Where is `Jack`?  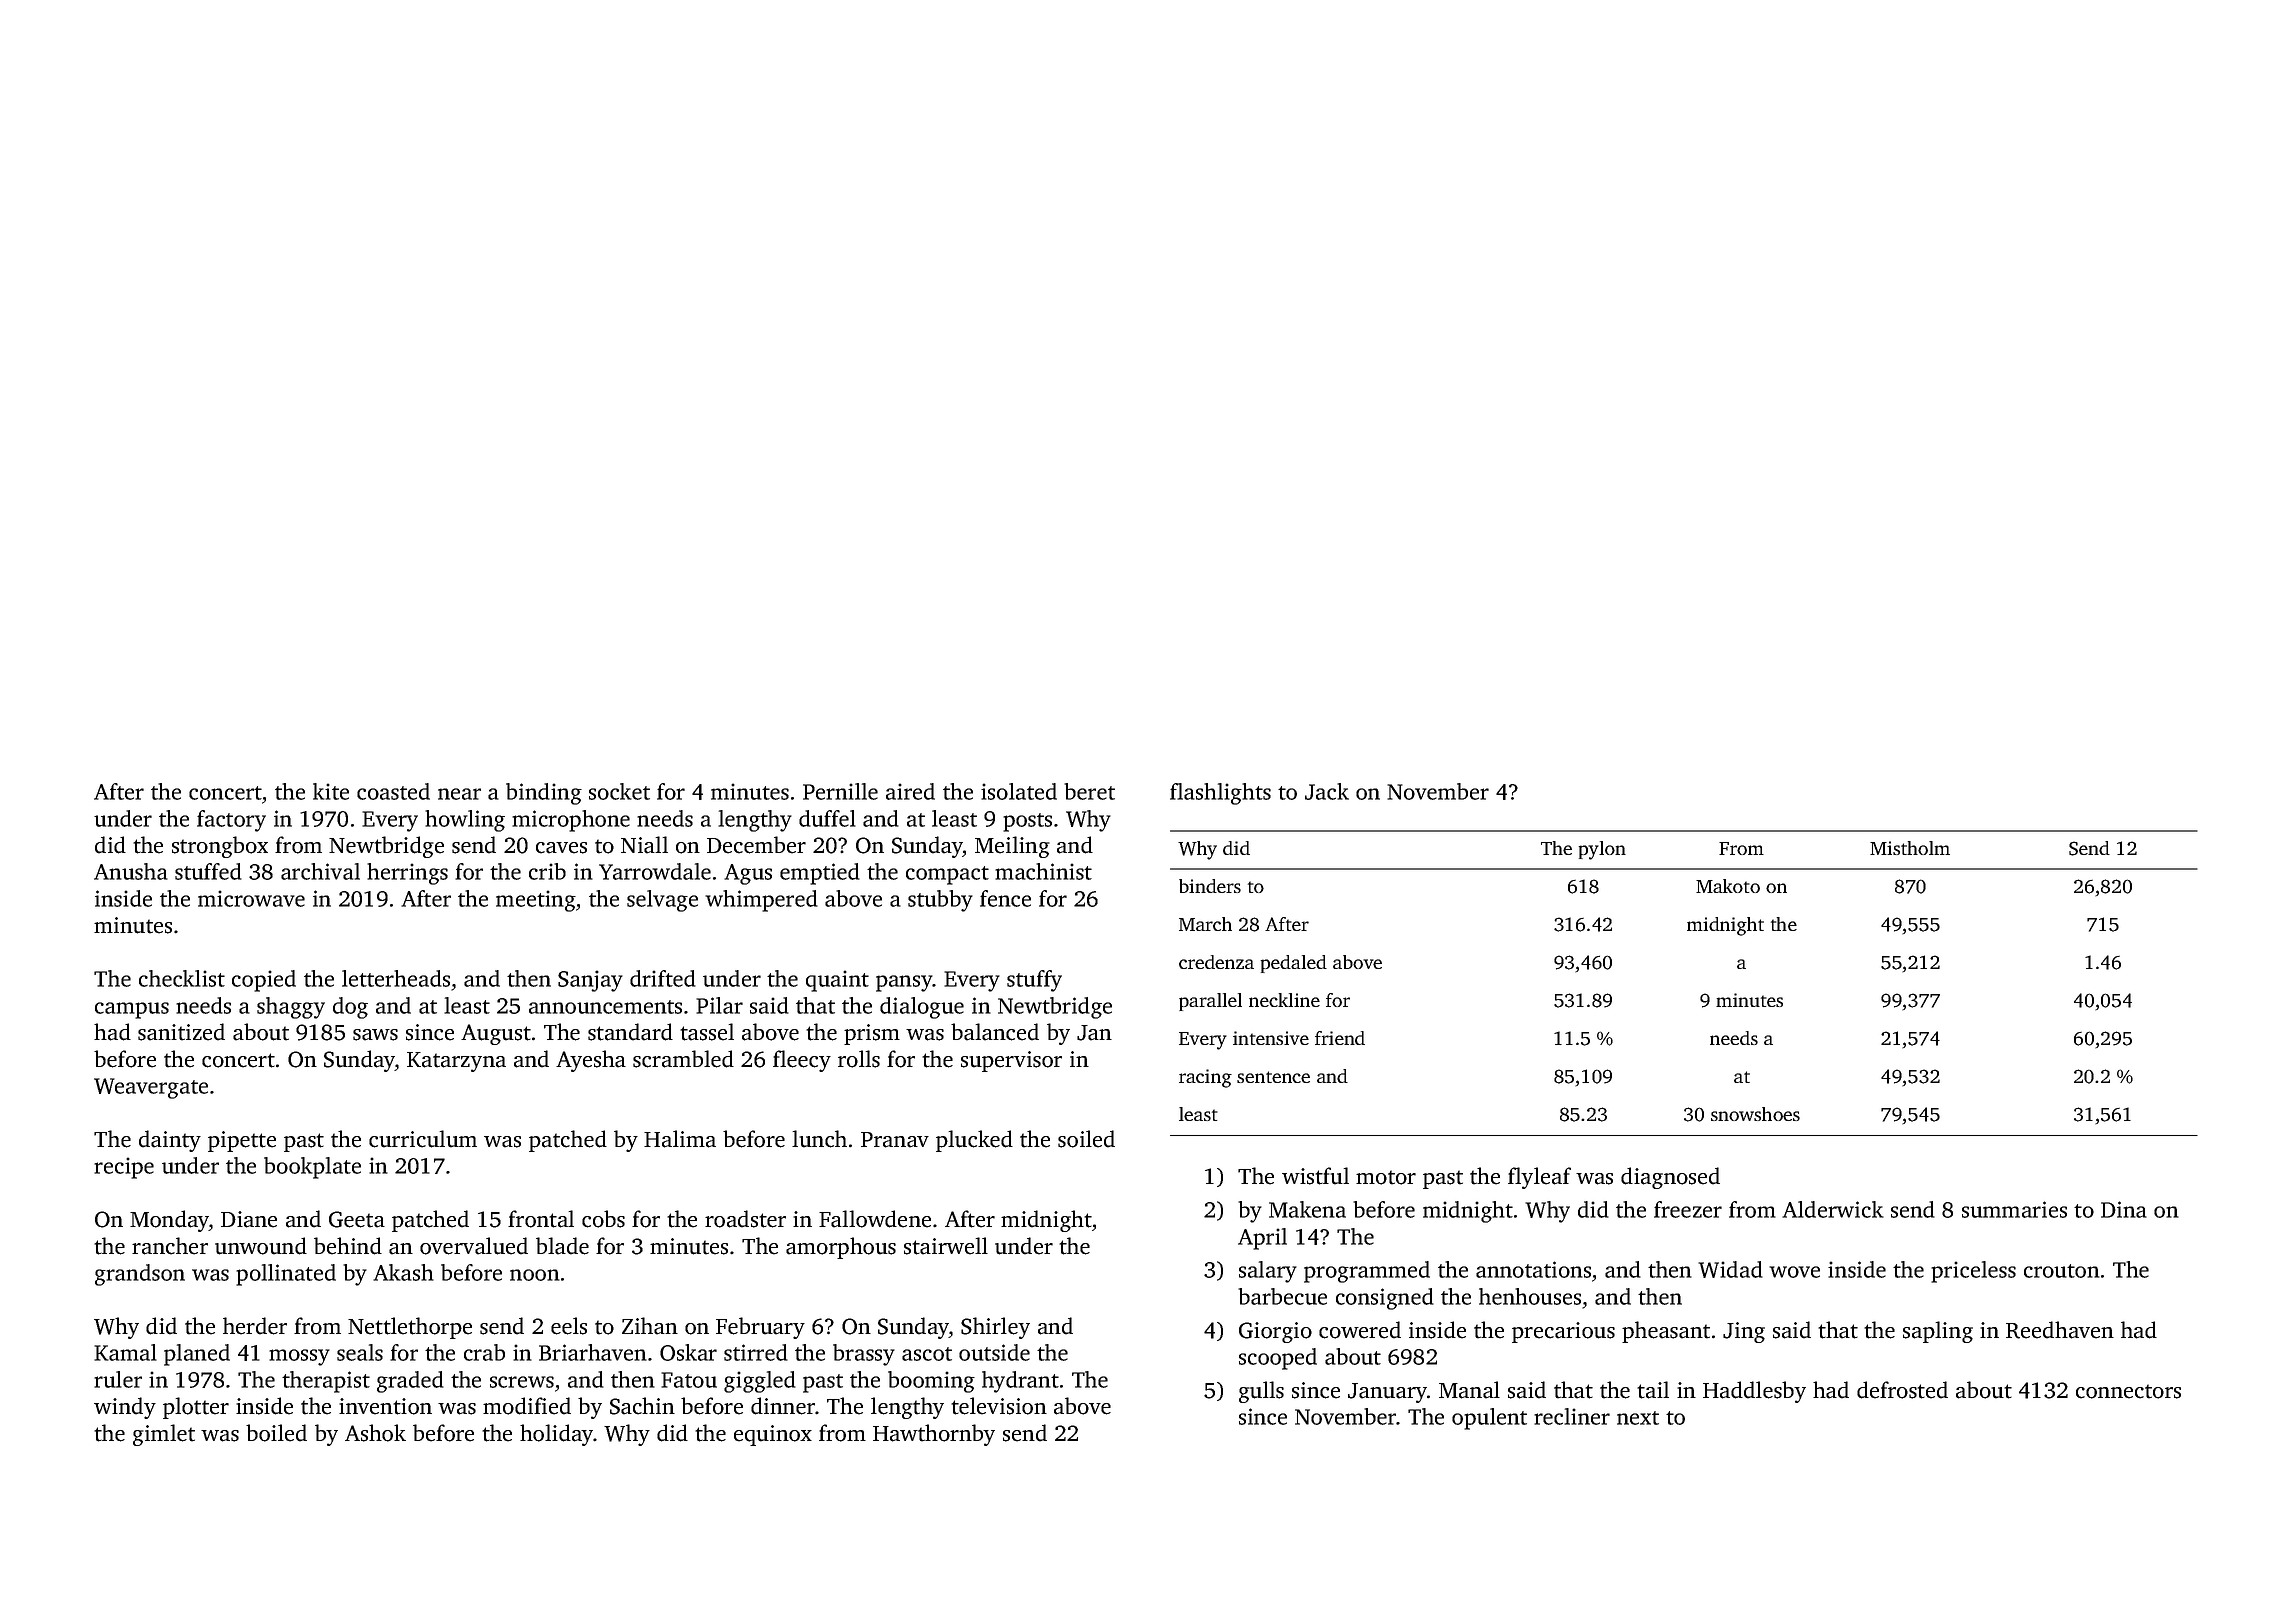
Jack is located at coordinates (1327, 791).
